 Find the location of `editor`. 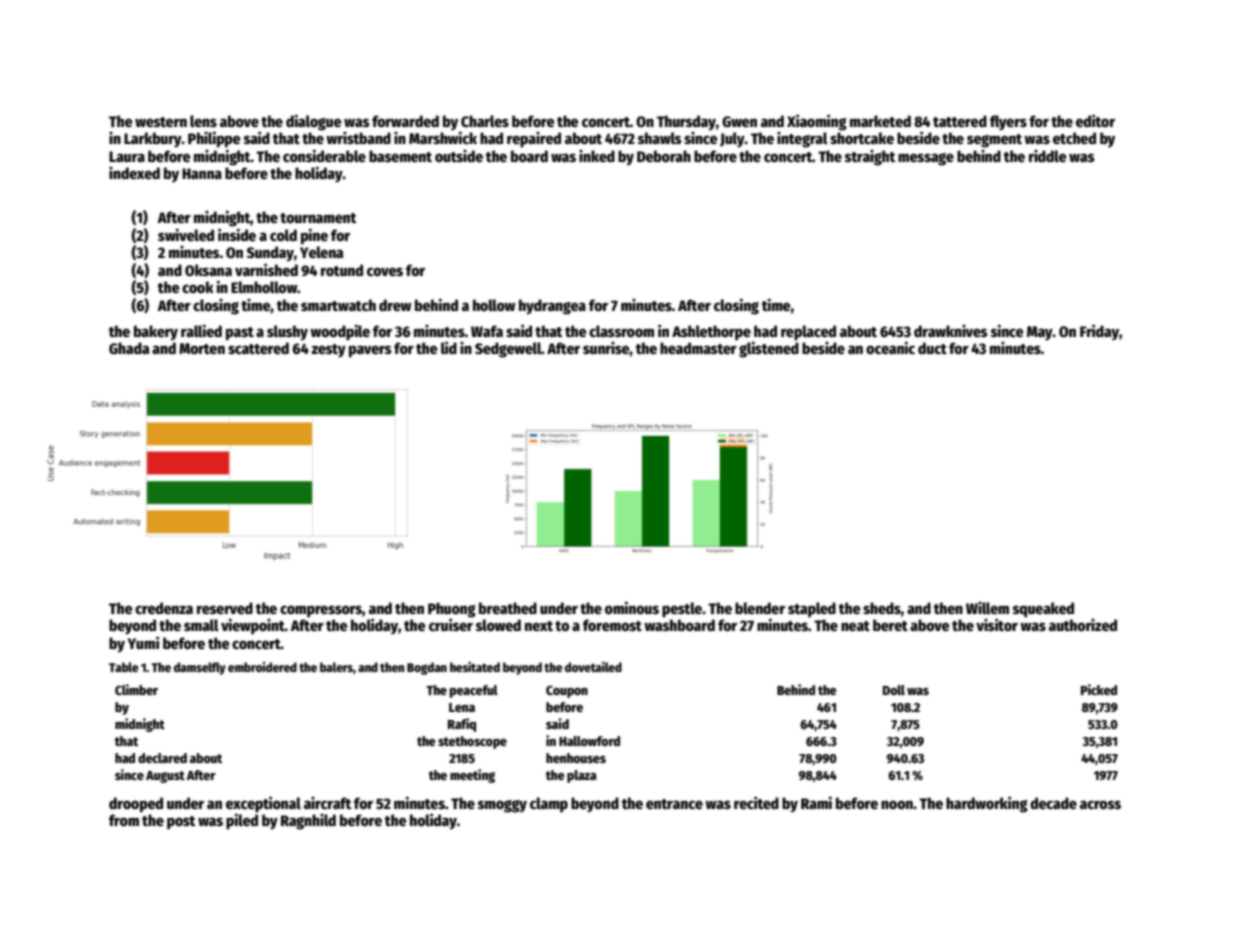

editor is located at coordinates (1095, 120).
